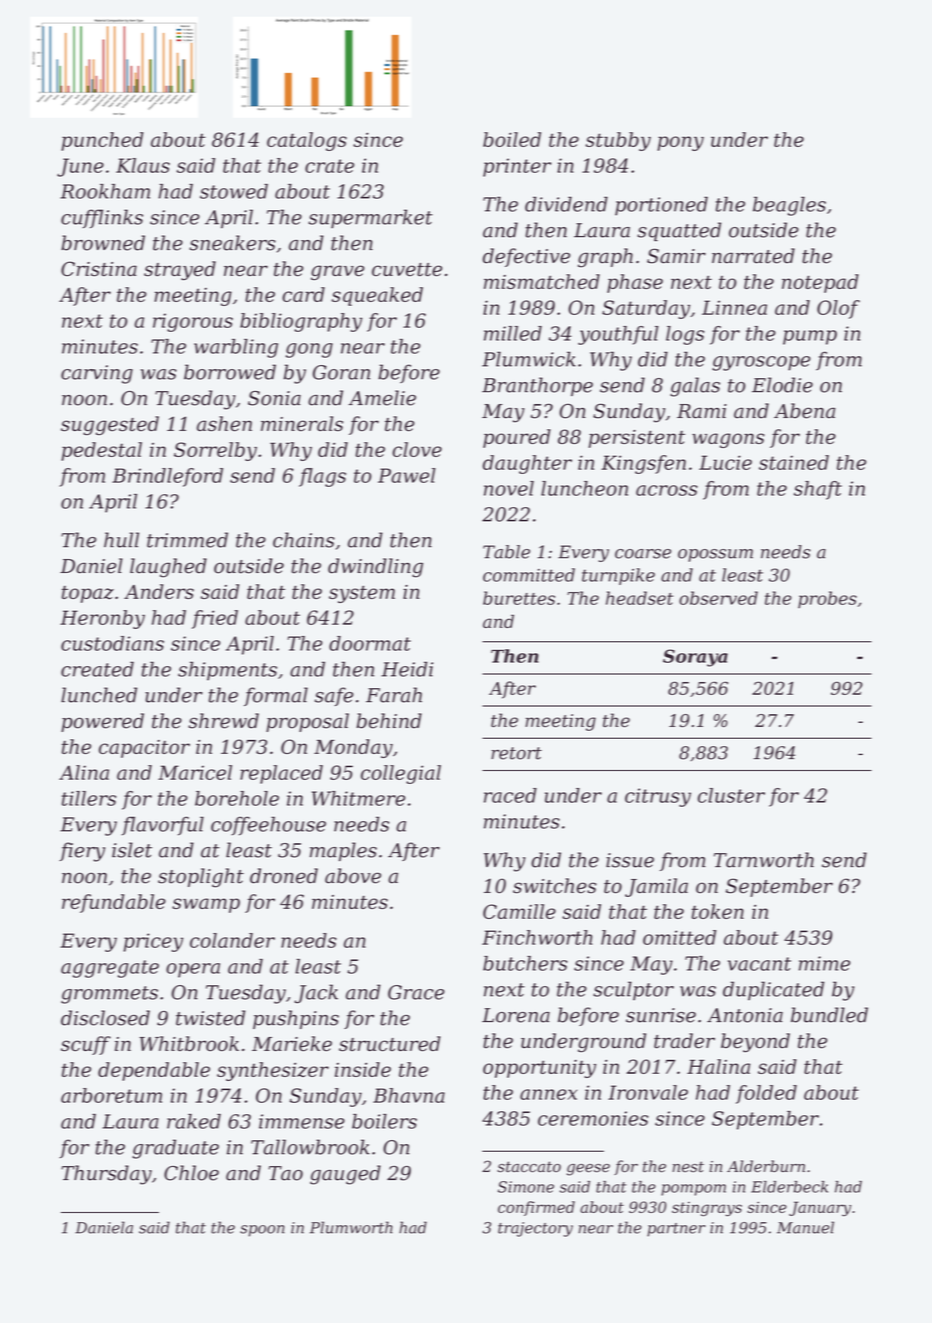 The height and width of the document is (1323, 932). What do you see at coordinates (102, 141) in the document?
I see `punched` at bounding box center [102, 141].
